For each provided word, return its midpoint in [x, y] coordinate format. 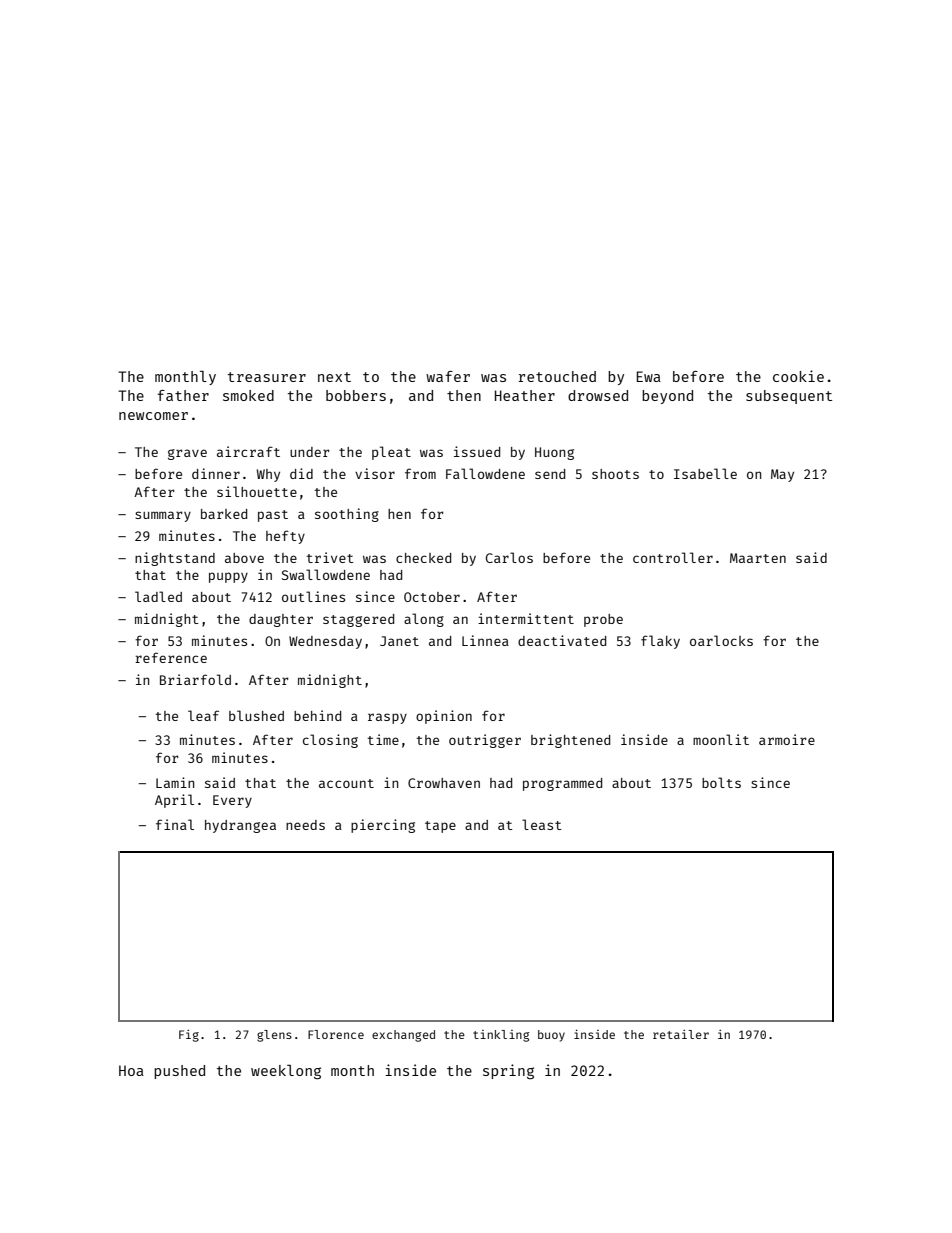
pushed [179, 1072]
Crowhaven [444, 783]
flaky [660, 642]
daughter [281, 620]
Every [232, 801]
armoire [787, 739]
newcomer [153, 416]
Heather [525, 395]
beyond [667, 397]
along [424, 620]
